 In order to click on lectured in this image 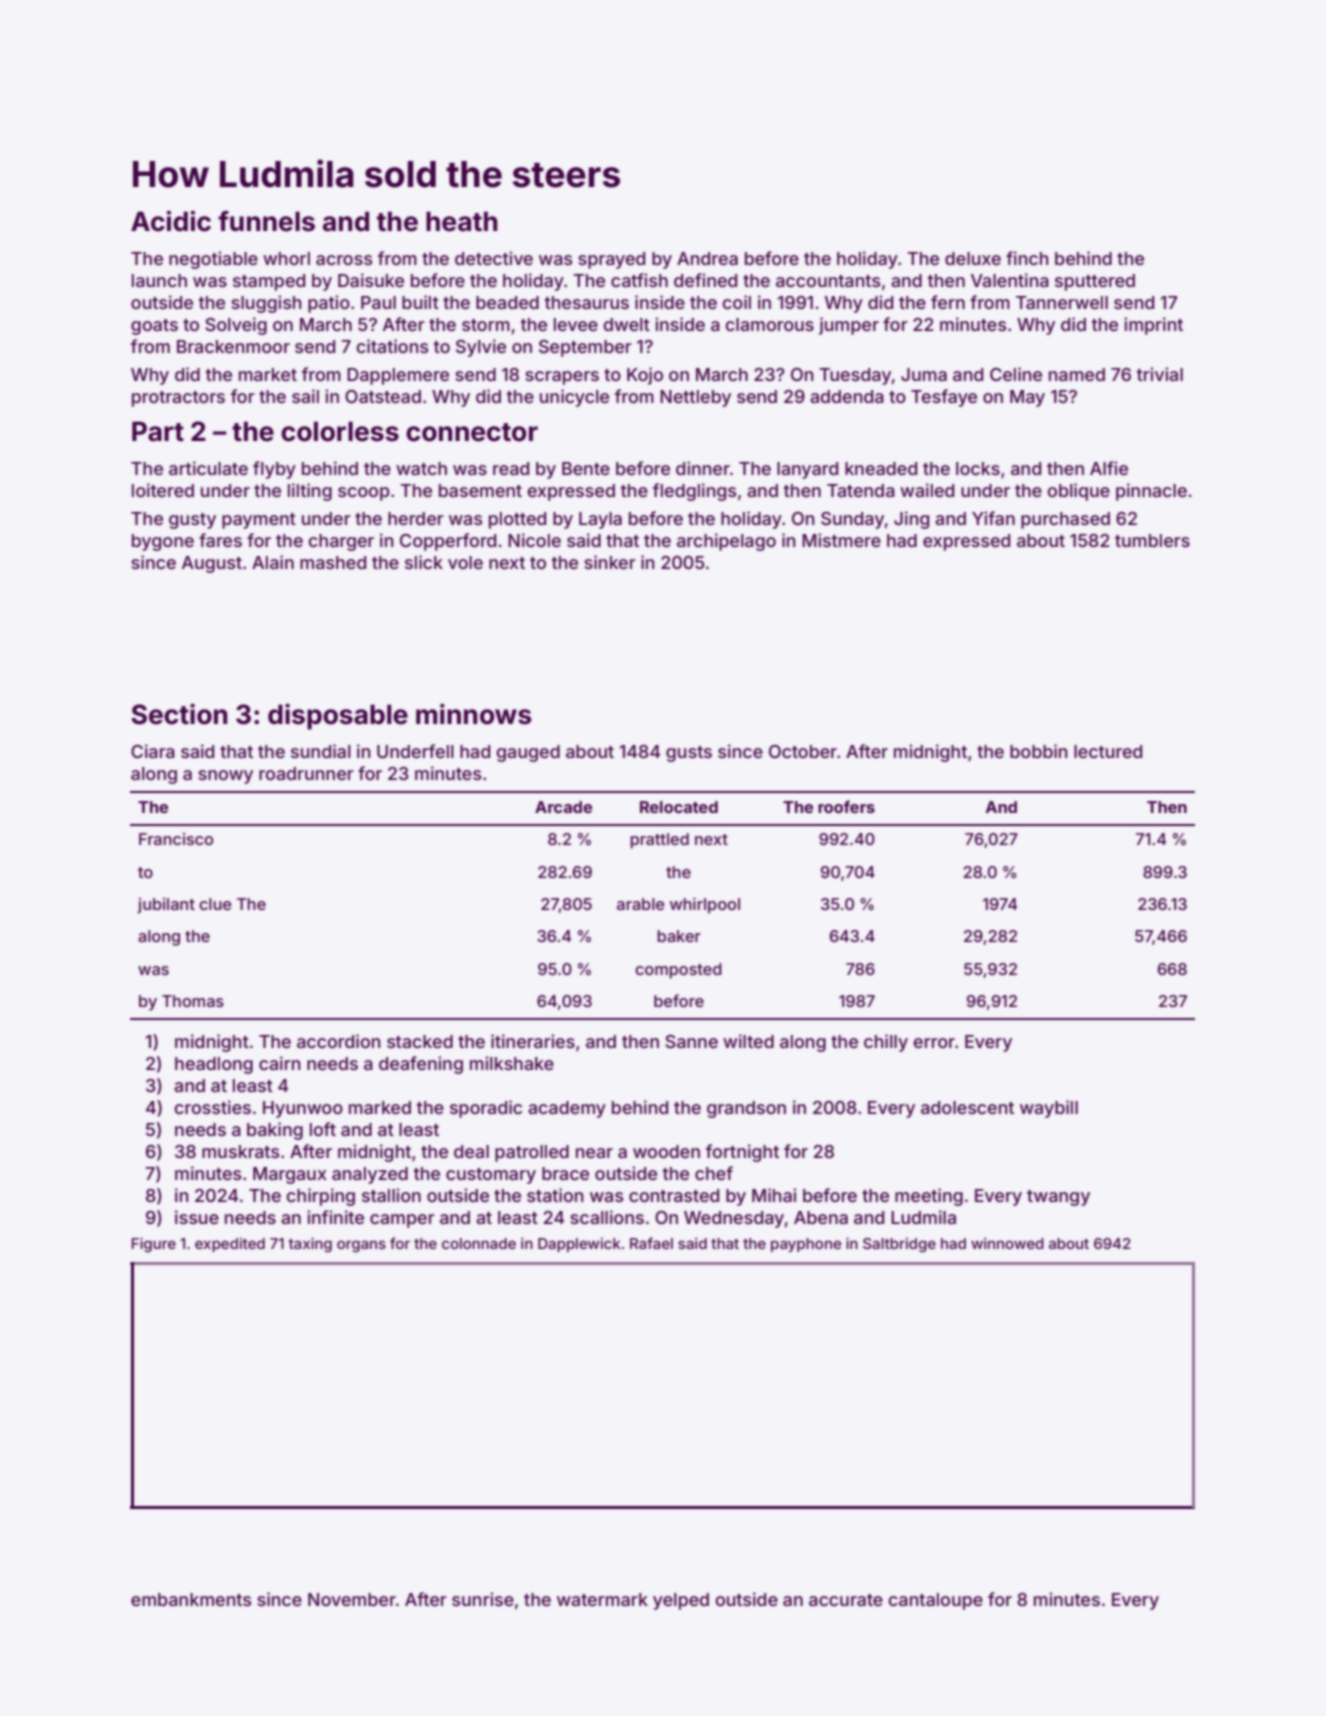, I will do `click(1108, 751)`.
